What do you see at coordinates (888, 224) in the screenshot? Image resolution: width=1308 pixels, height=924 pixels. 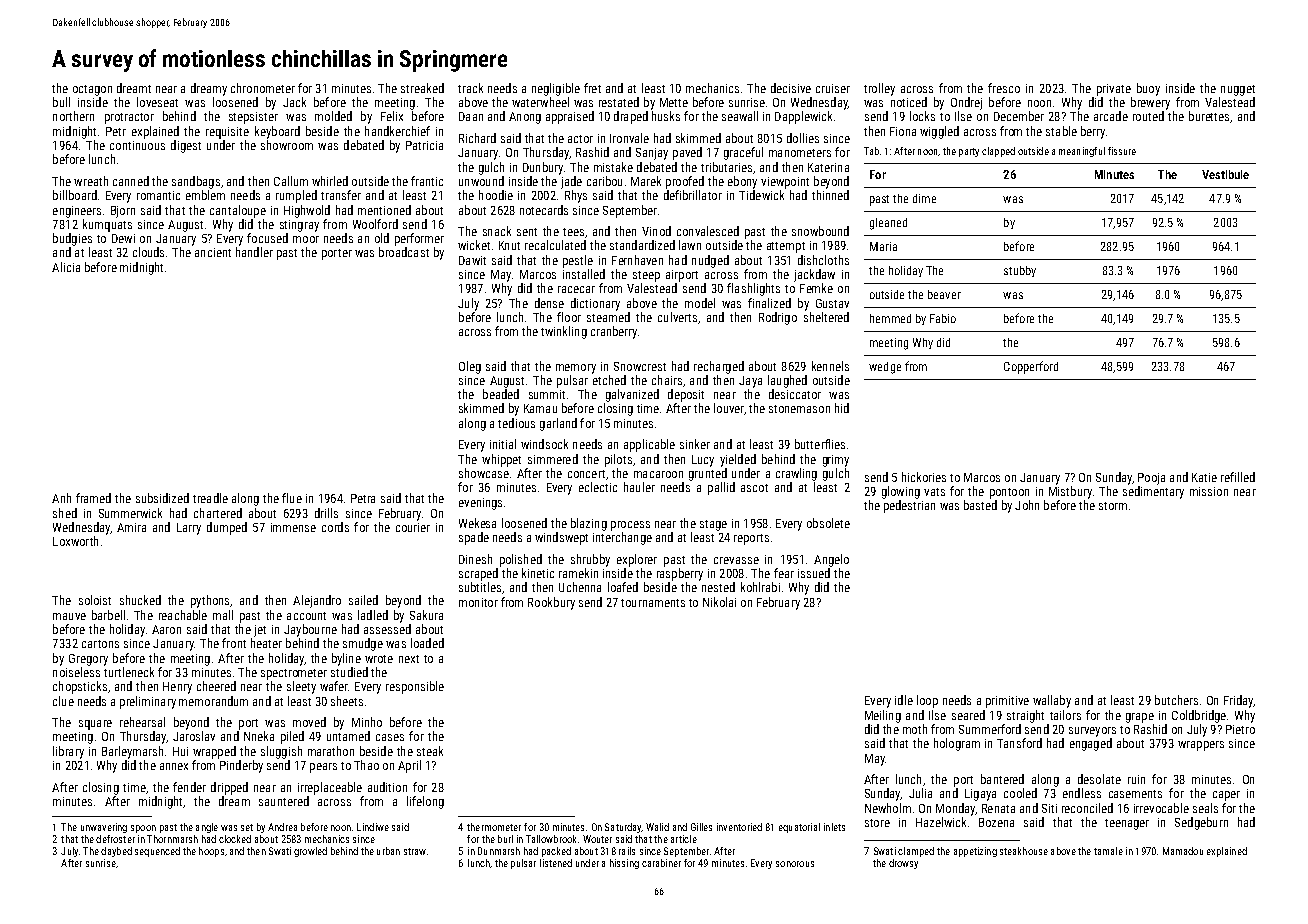 I see `gleaned` at bounding box center [888, 224].
